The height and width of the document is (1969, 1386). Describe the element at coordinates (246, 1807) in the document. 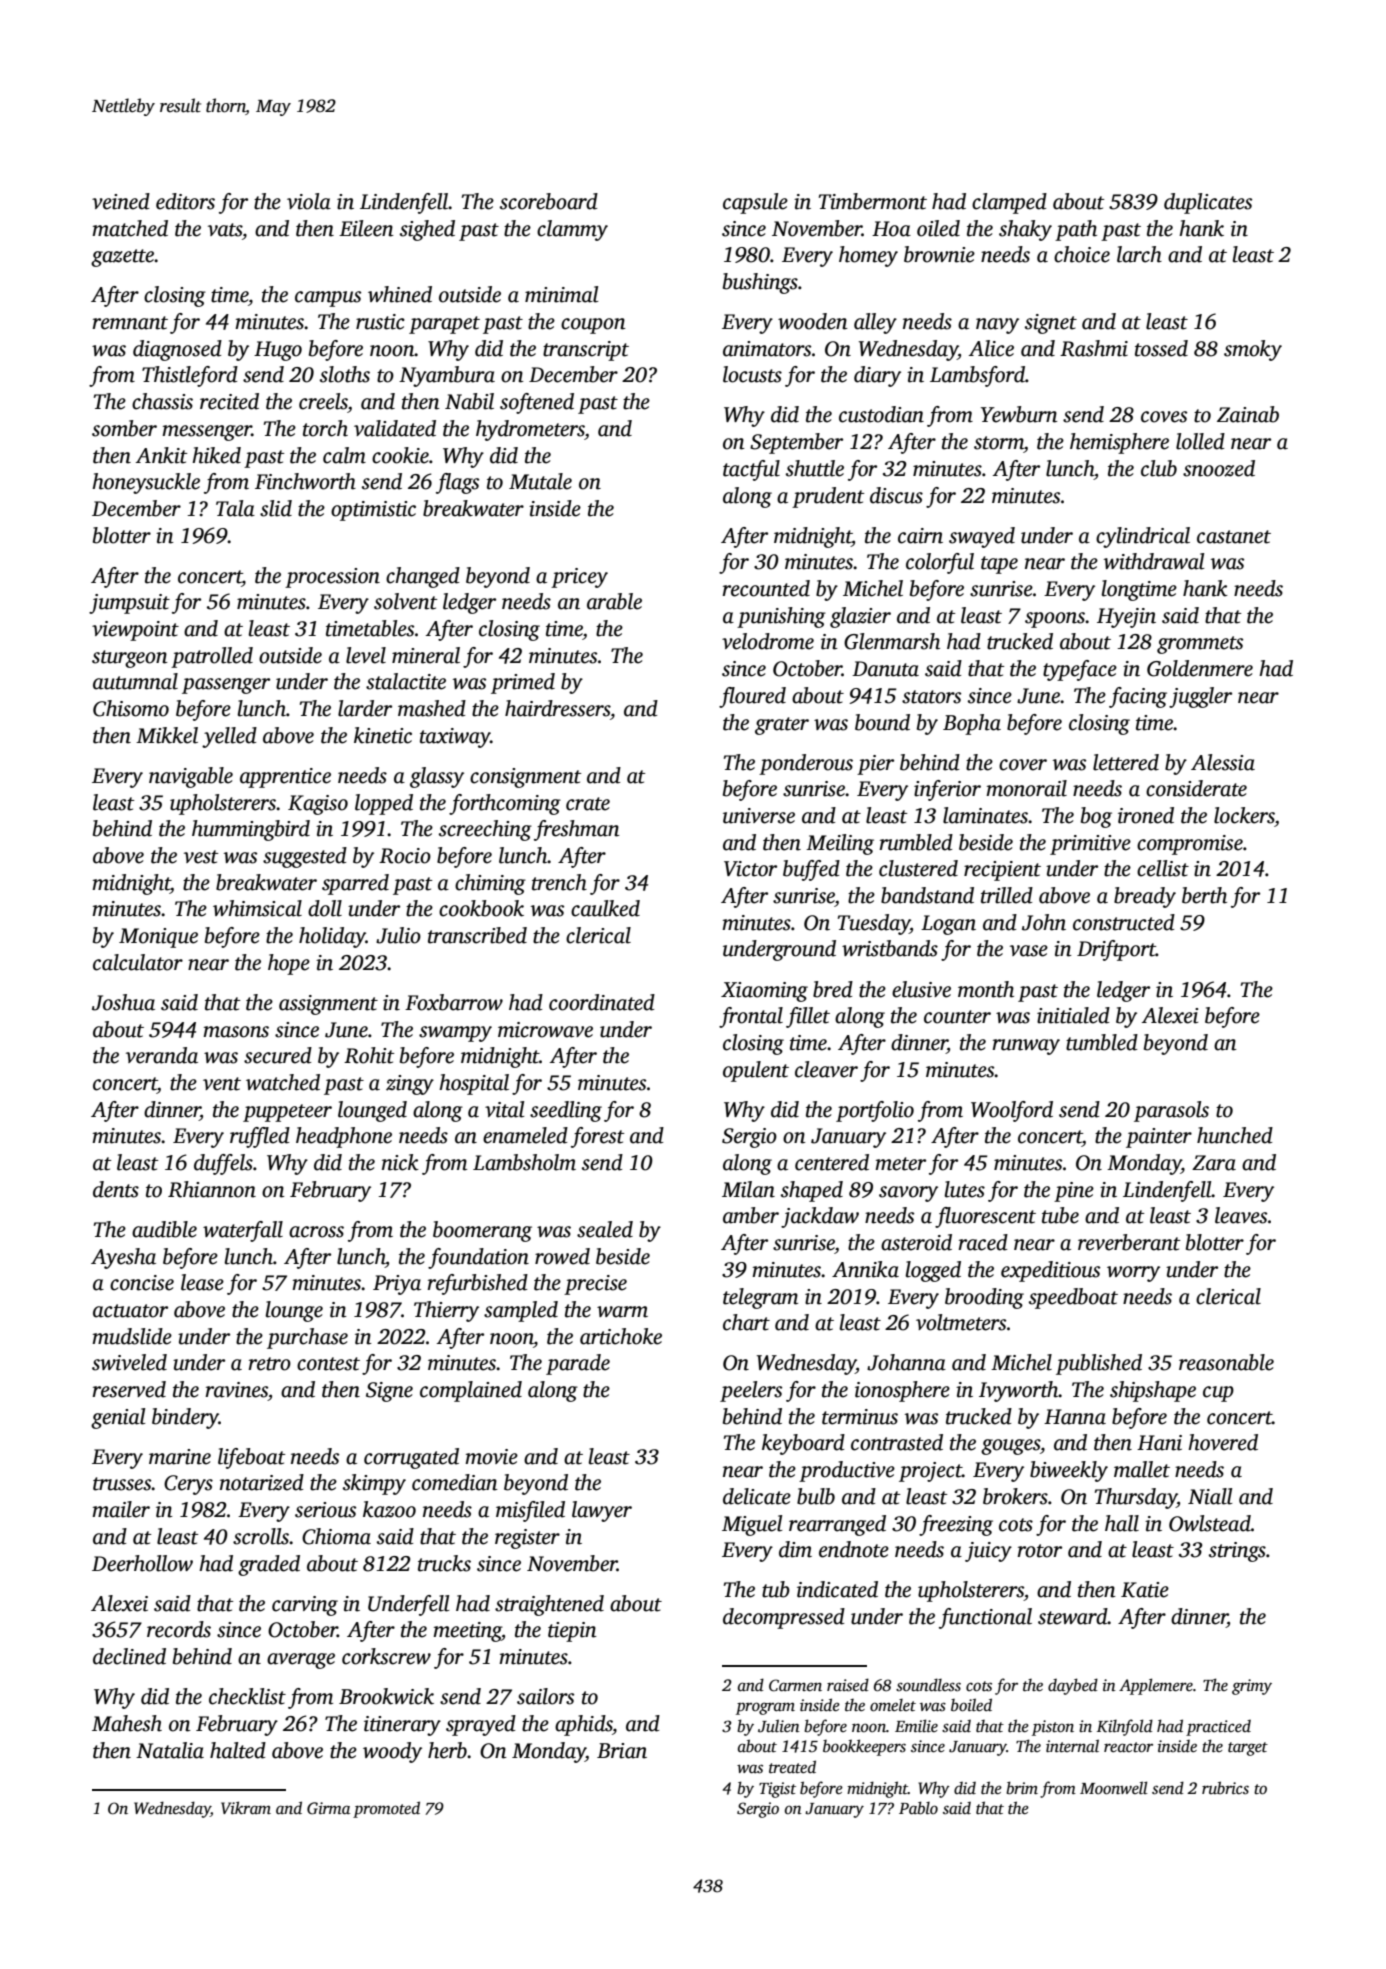

I see `Vikram` at that location.
